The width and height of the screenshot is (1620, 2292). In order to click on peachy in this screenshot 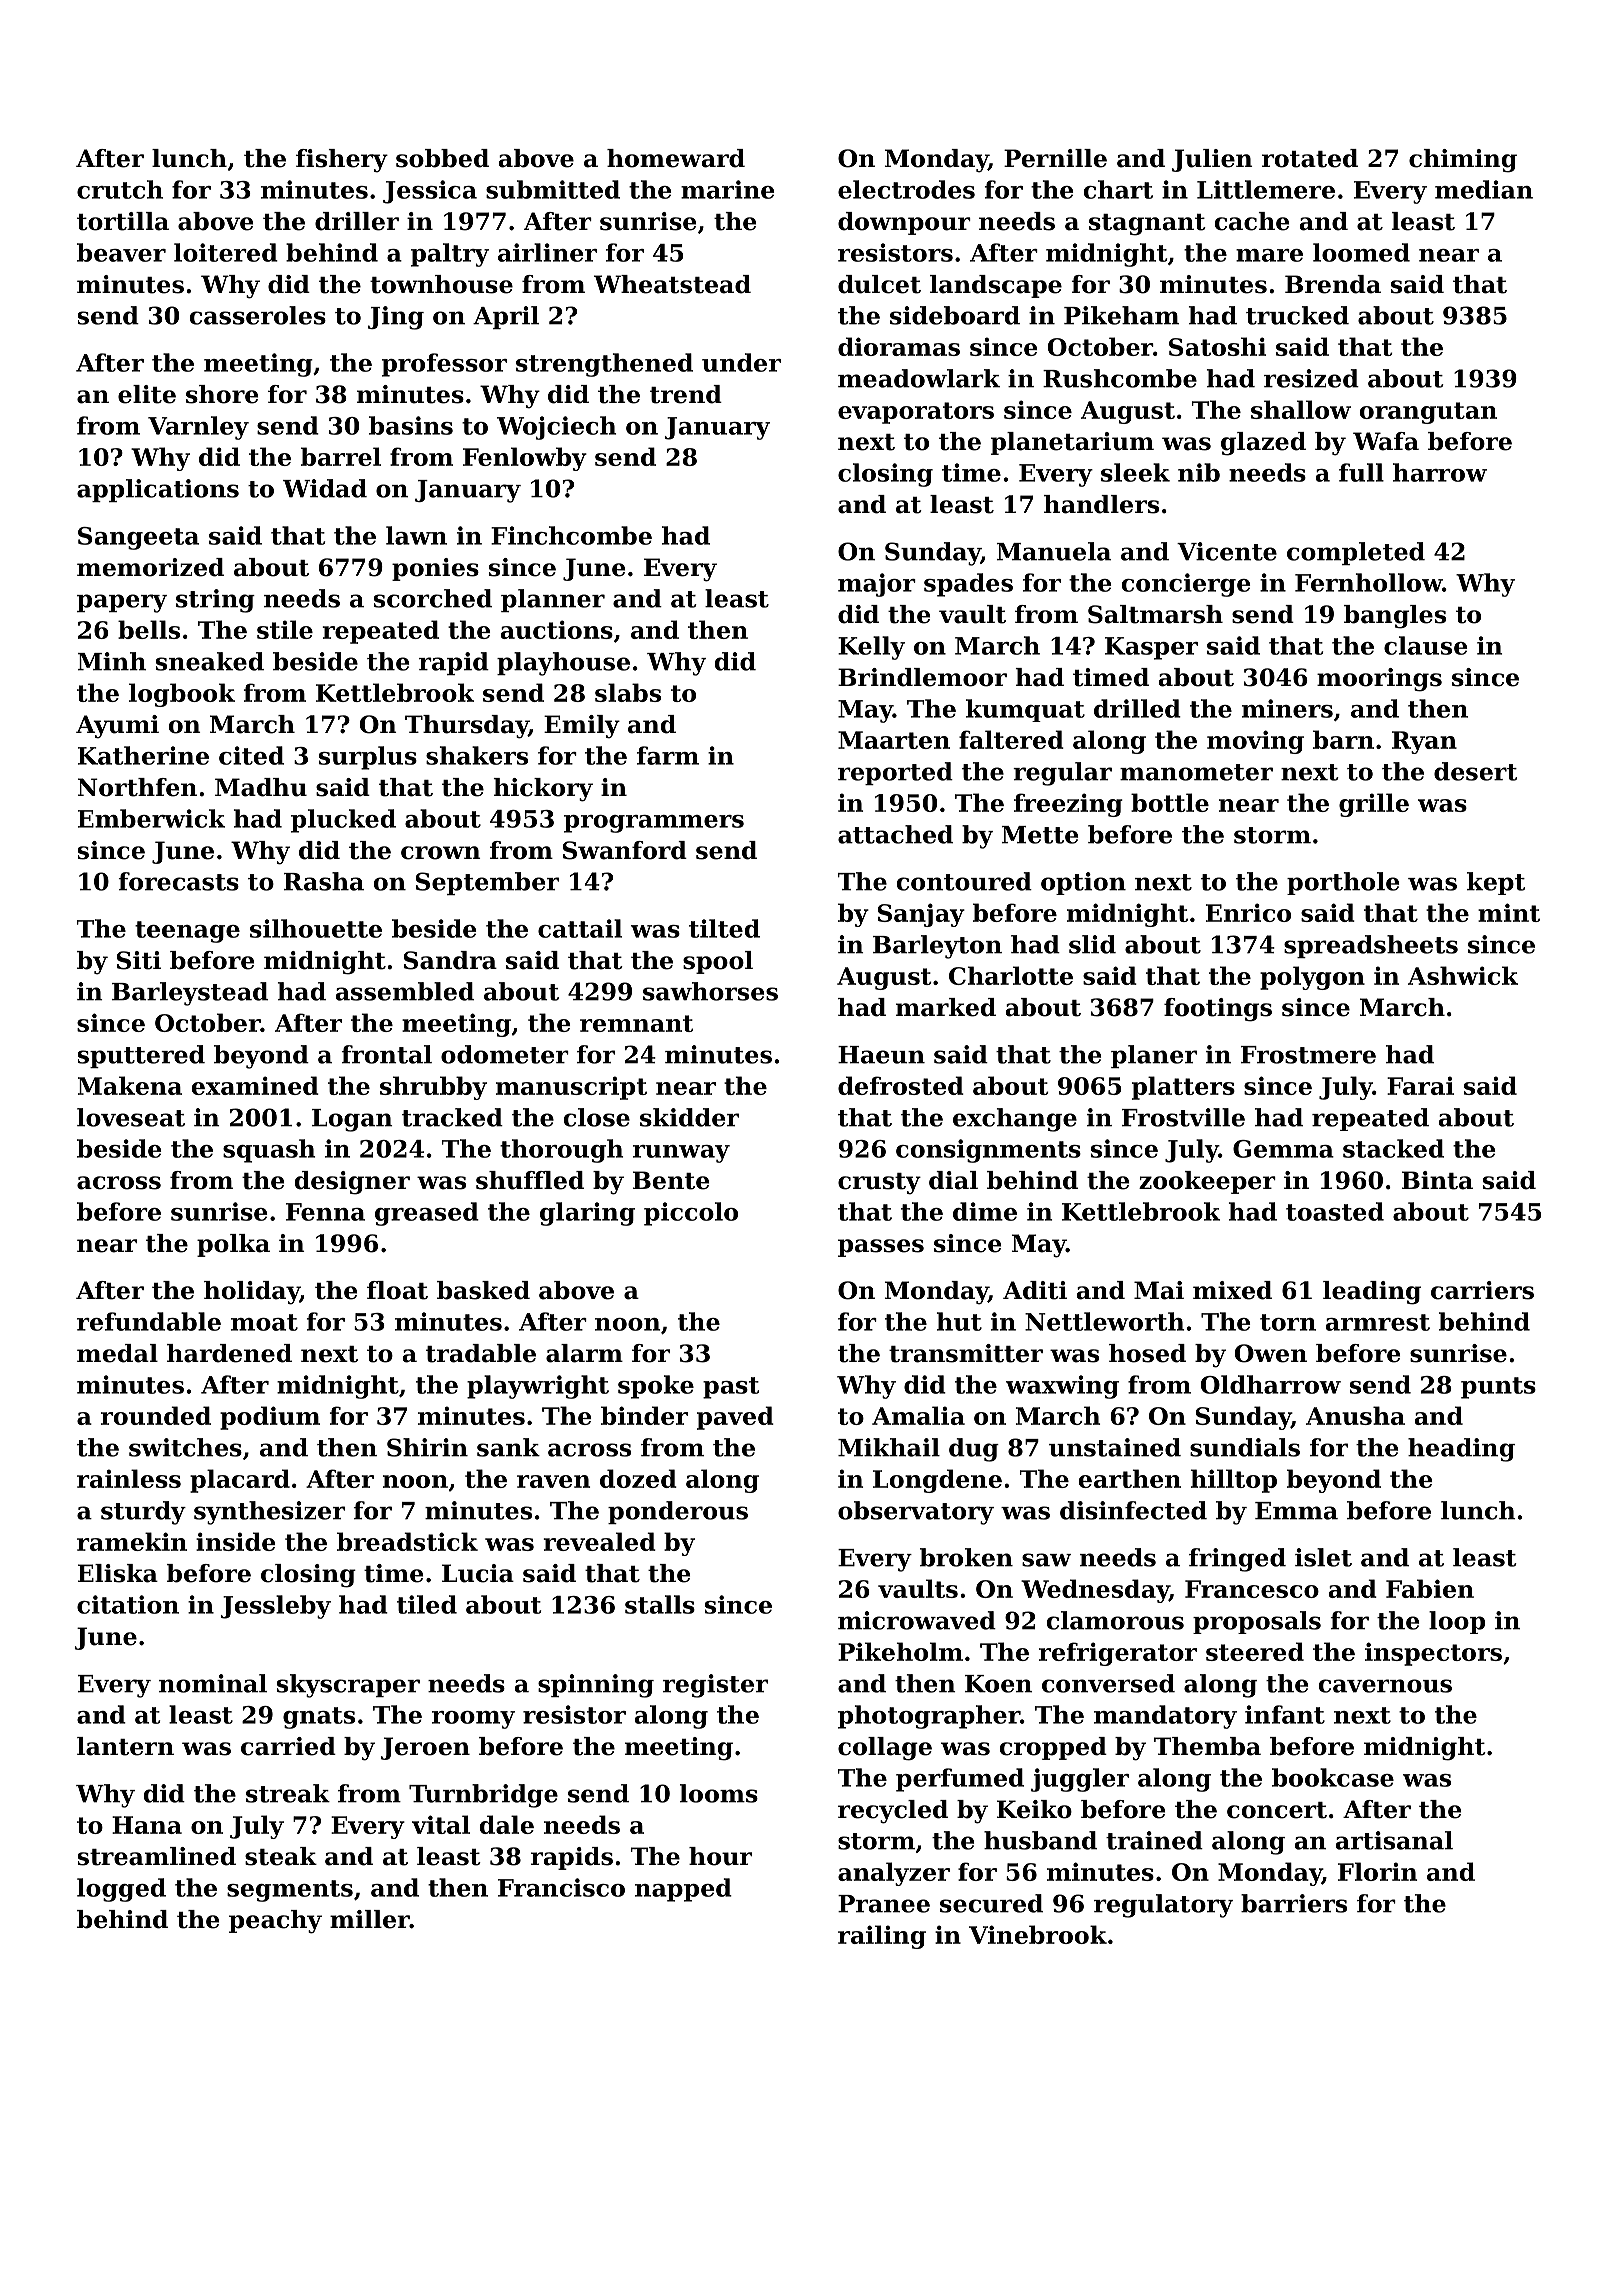, I will do `click(275, 1922)`.
